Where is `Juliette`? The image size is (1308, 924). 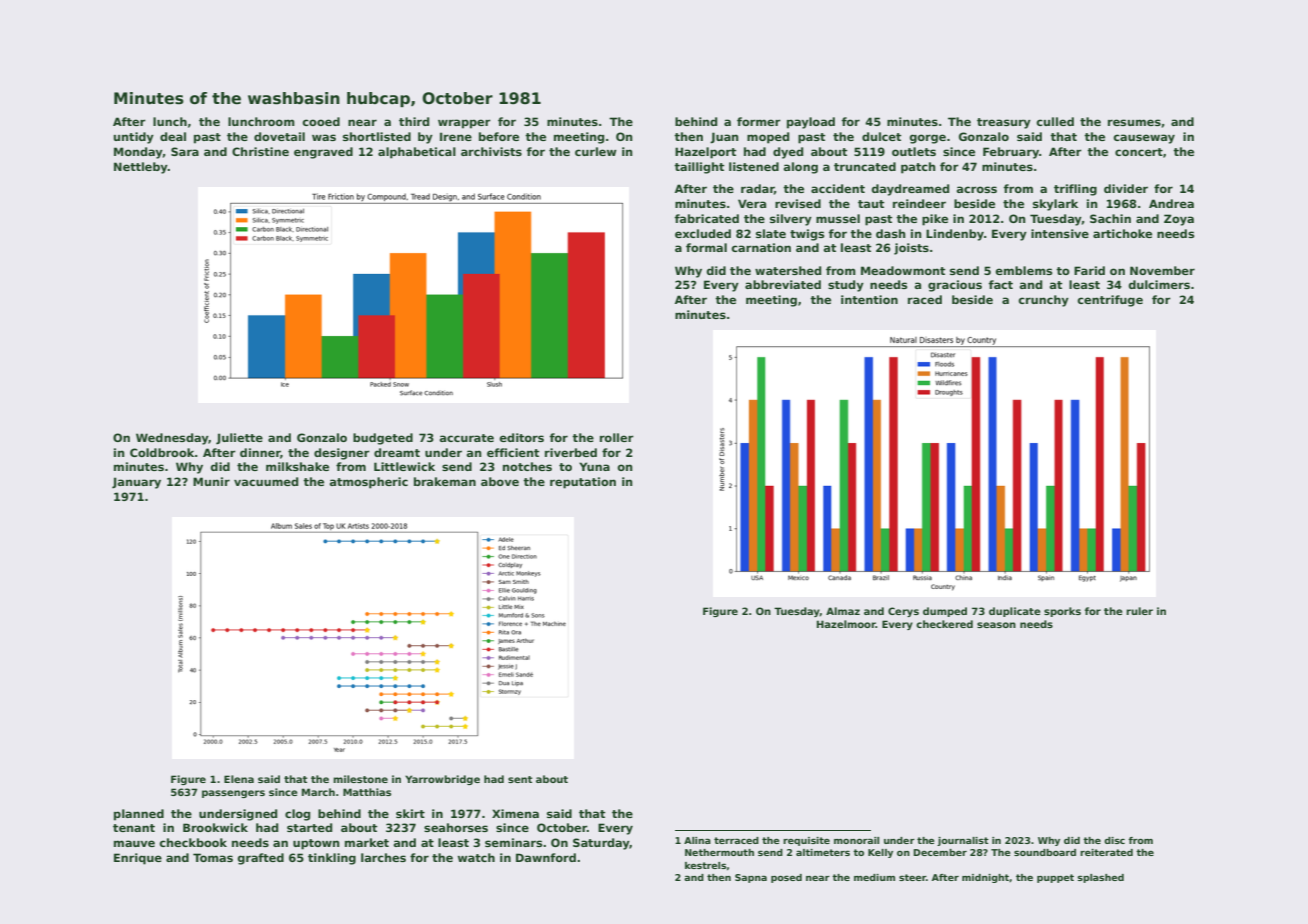
Juliette is located at coordinates (239, 439).
